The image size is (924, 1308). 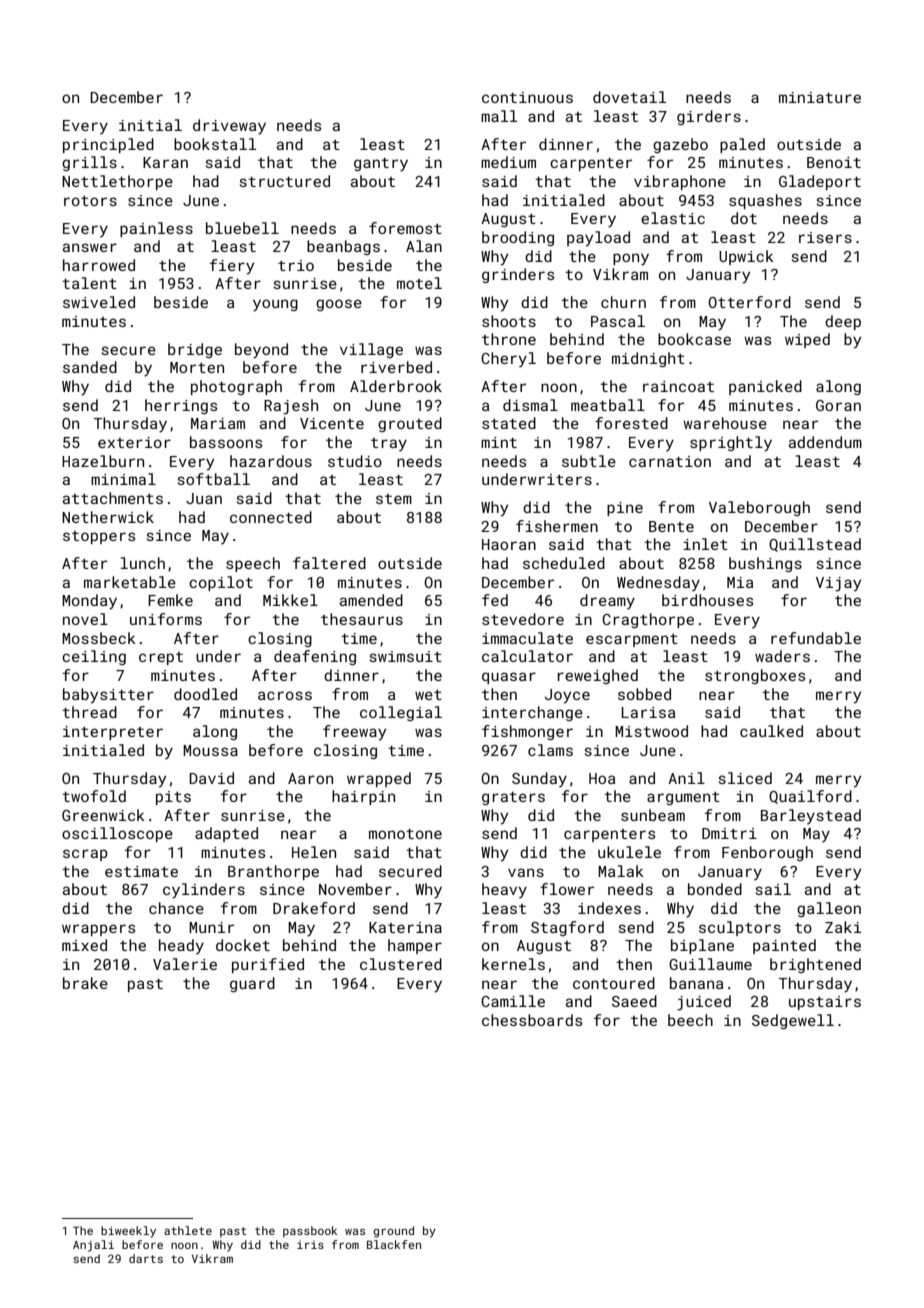 I want to click on driveway, so click(x=229, y=127).
